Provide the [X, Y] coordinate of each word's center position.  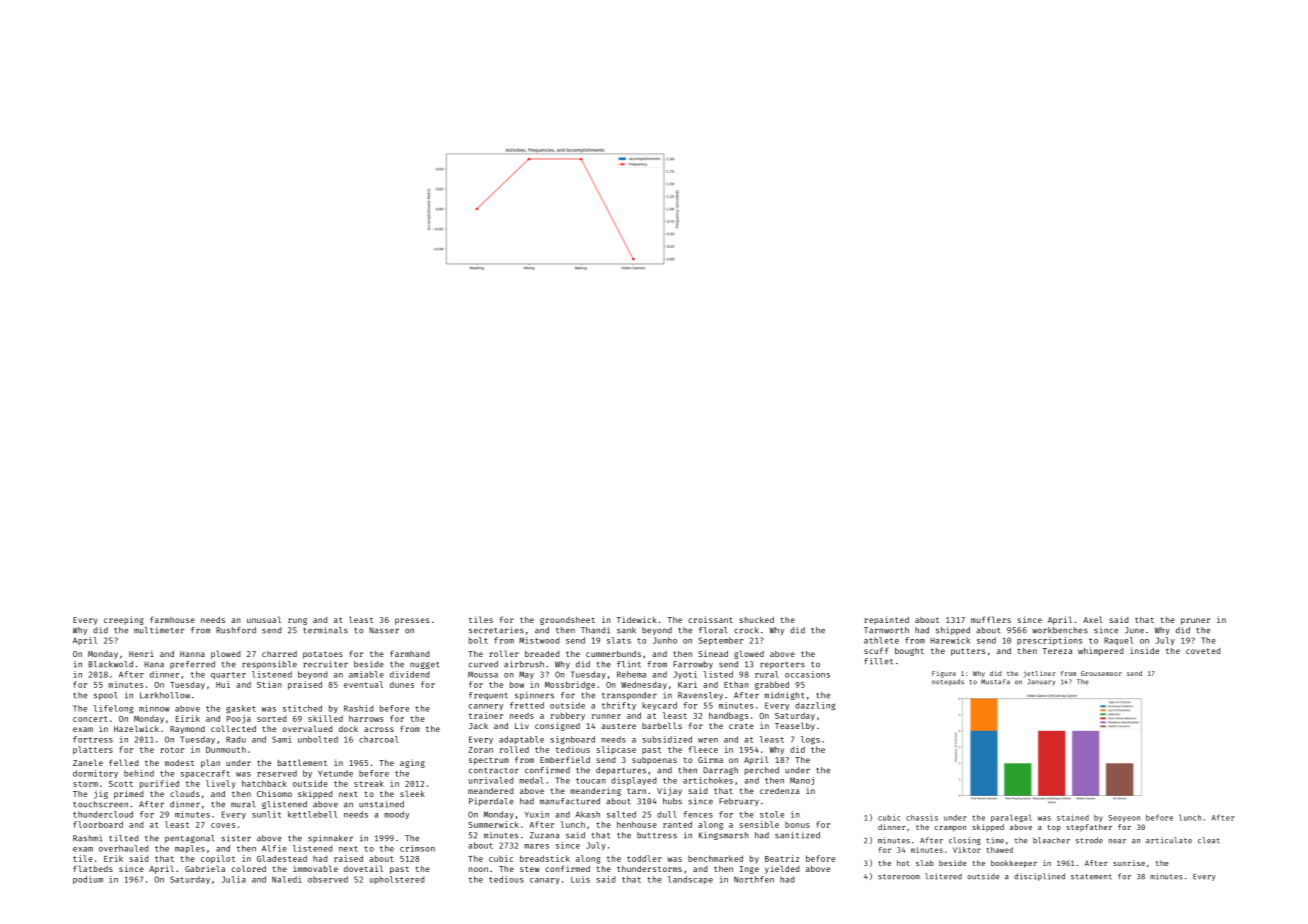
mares [536, 846]
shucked [756, 620]
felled [124, 762]
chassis [922, 817]
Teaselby [795, 726]
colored [249, 868]
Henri [141, 653]
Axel [1093, 619]
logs [810, 740]
